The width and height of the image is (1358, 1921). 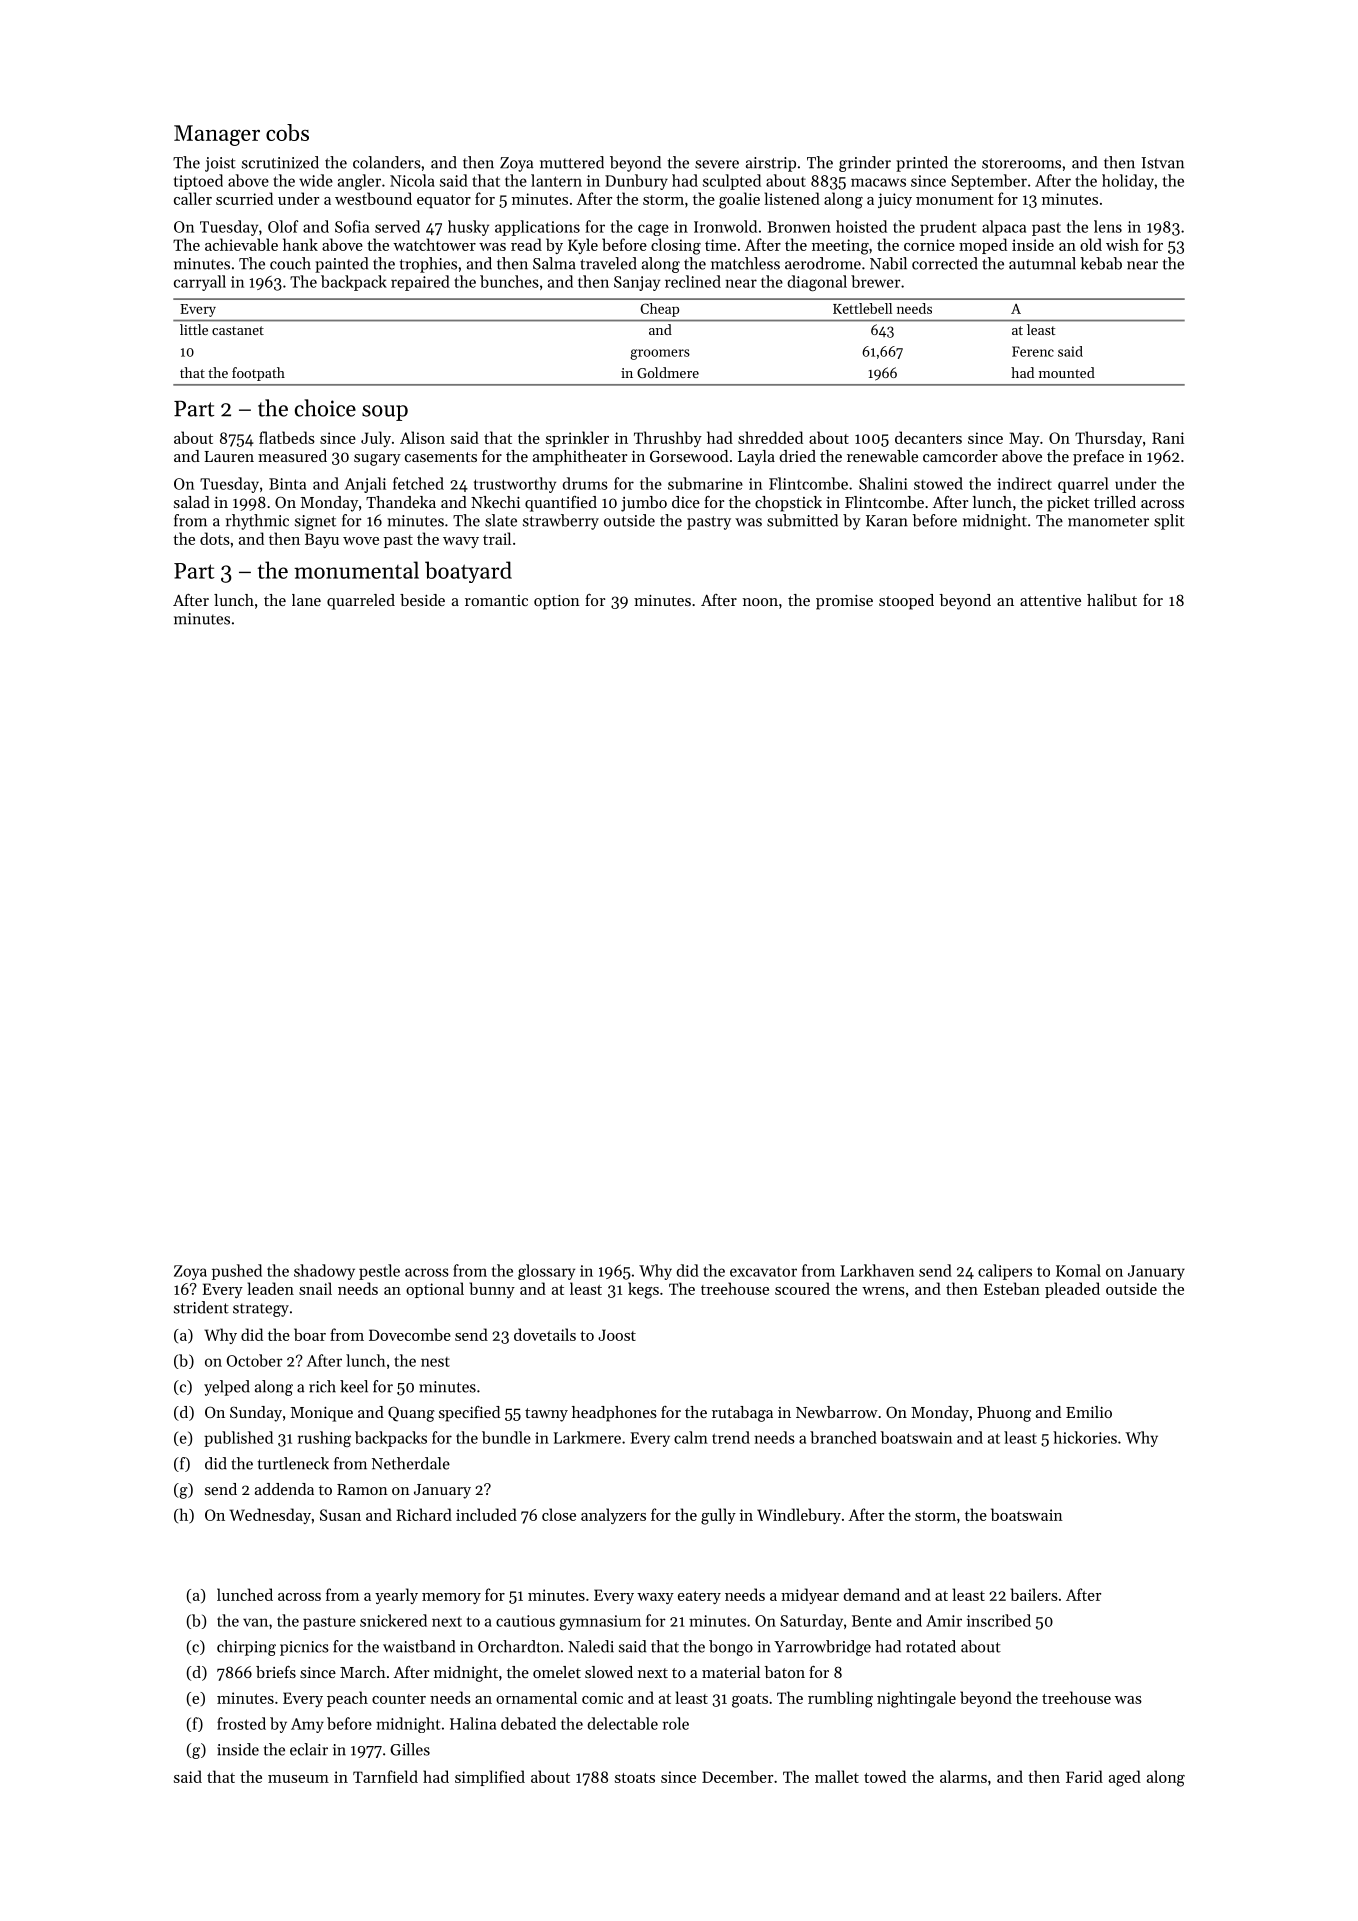 What do you see at coordinates (237, 1272) in the image?
I see `pushed` at bounding box center [237, 1272].
